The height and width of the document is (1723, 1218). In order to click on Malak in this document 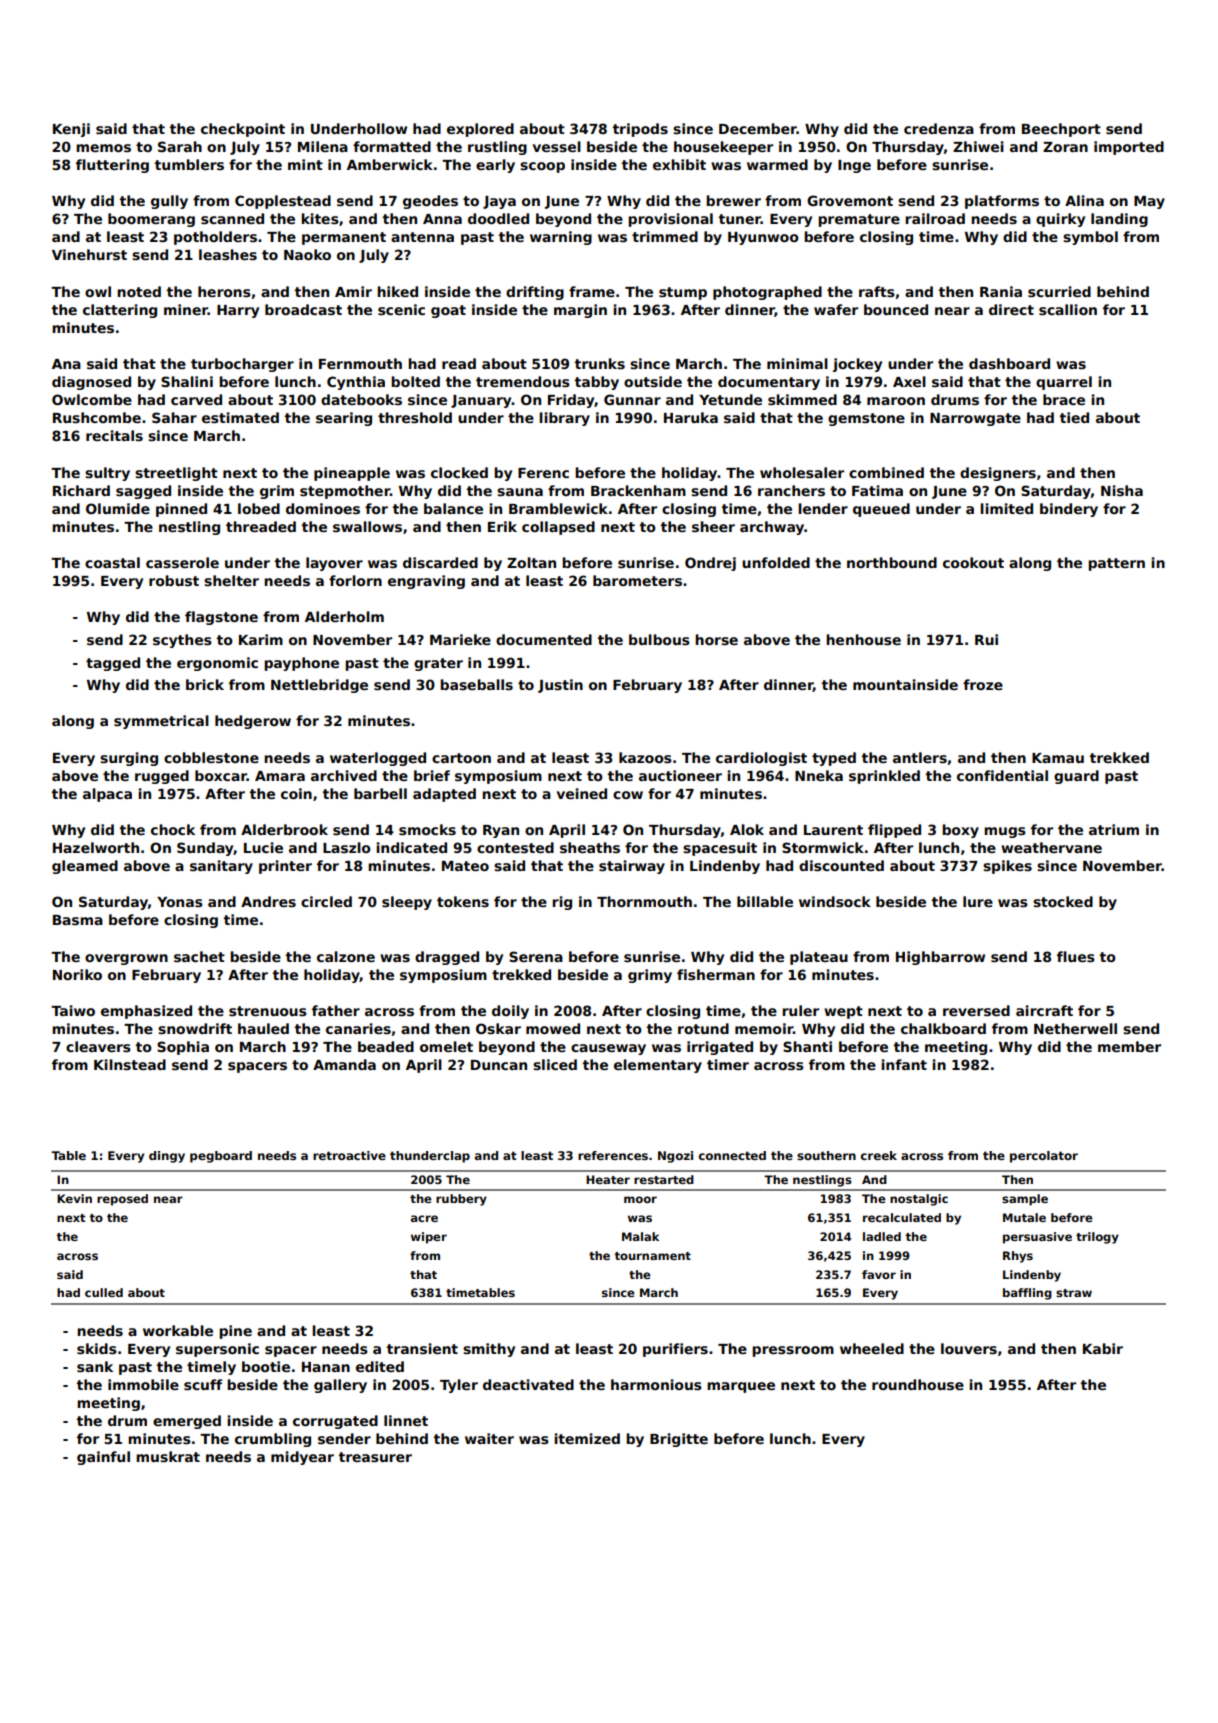, I will do `click(640, 1236)`.
